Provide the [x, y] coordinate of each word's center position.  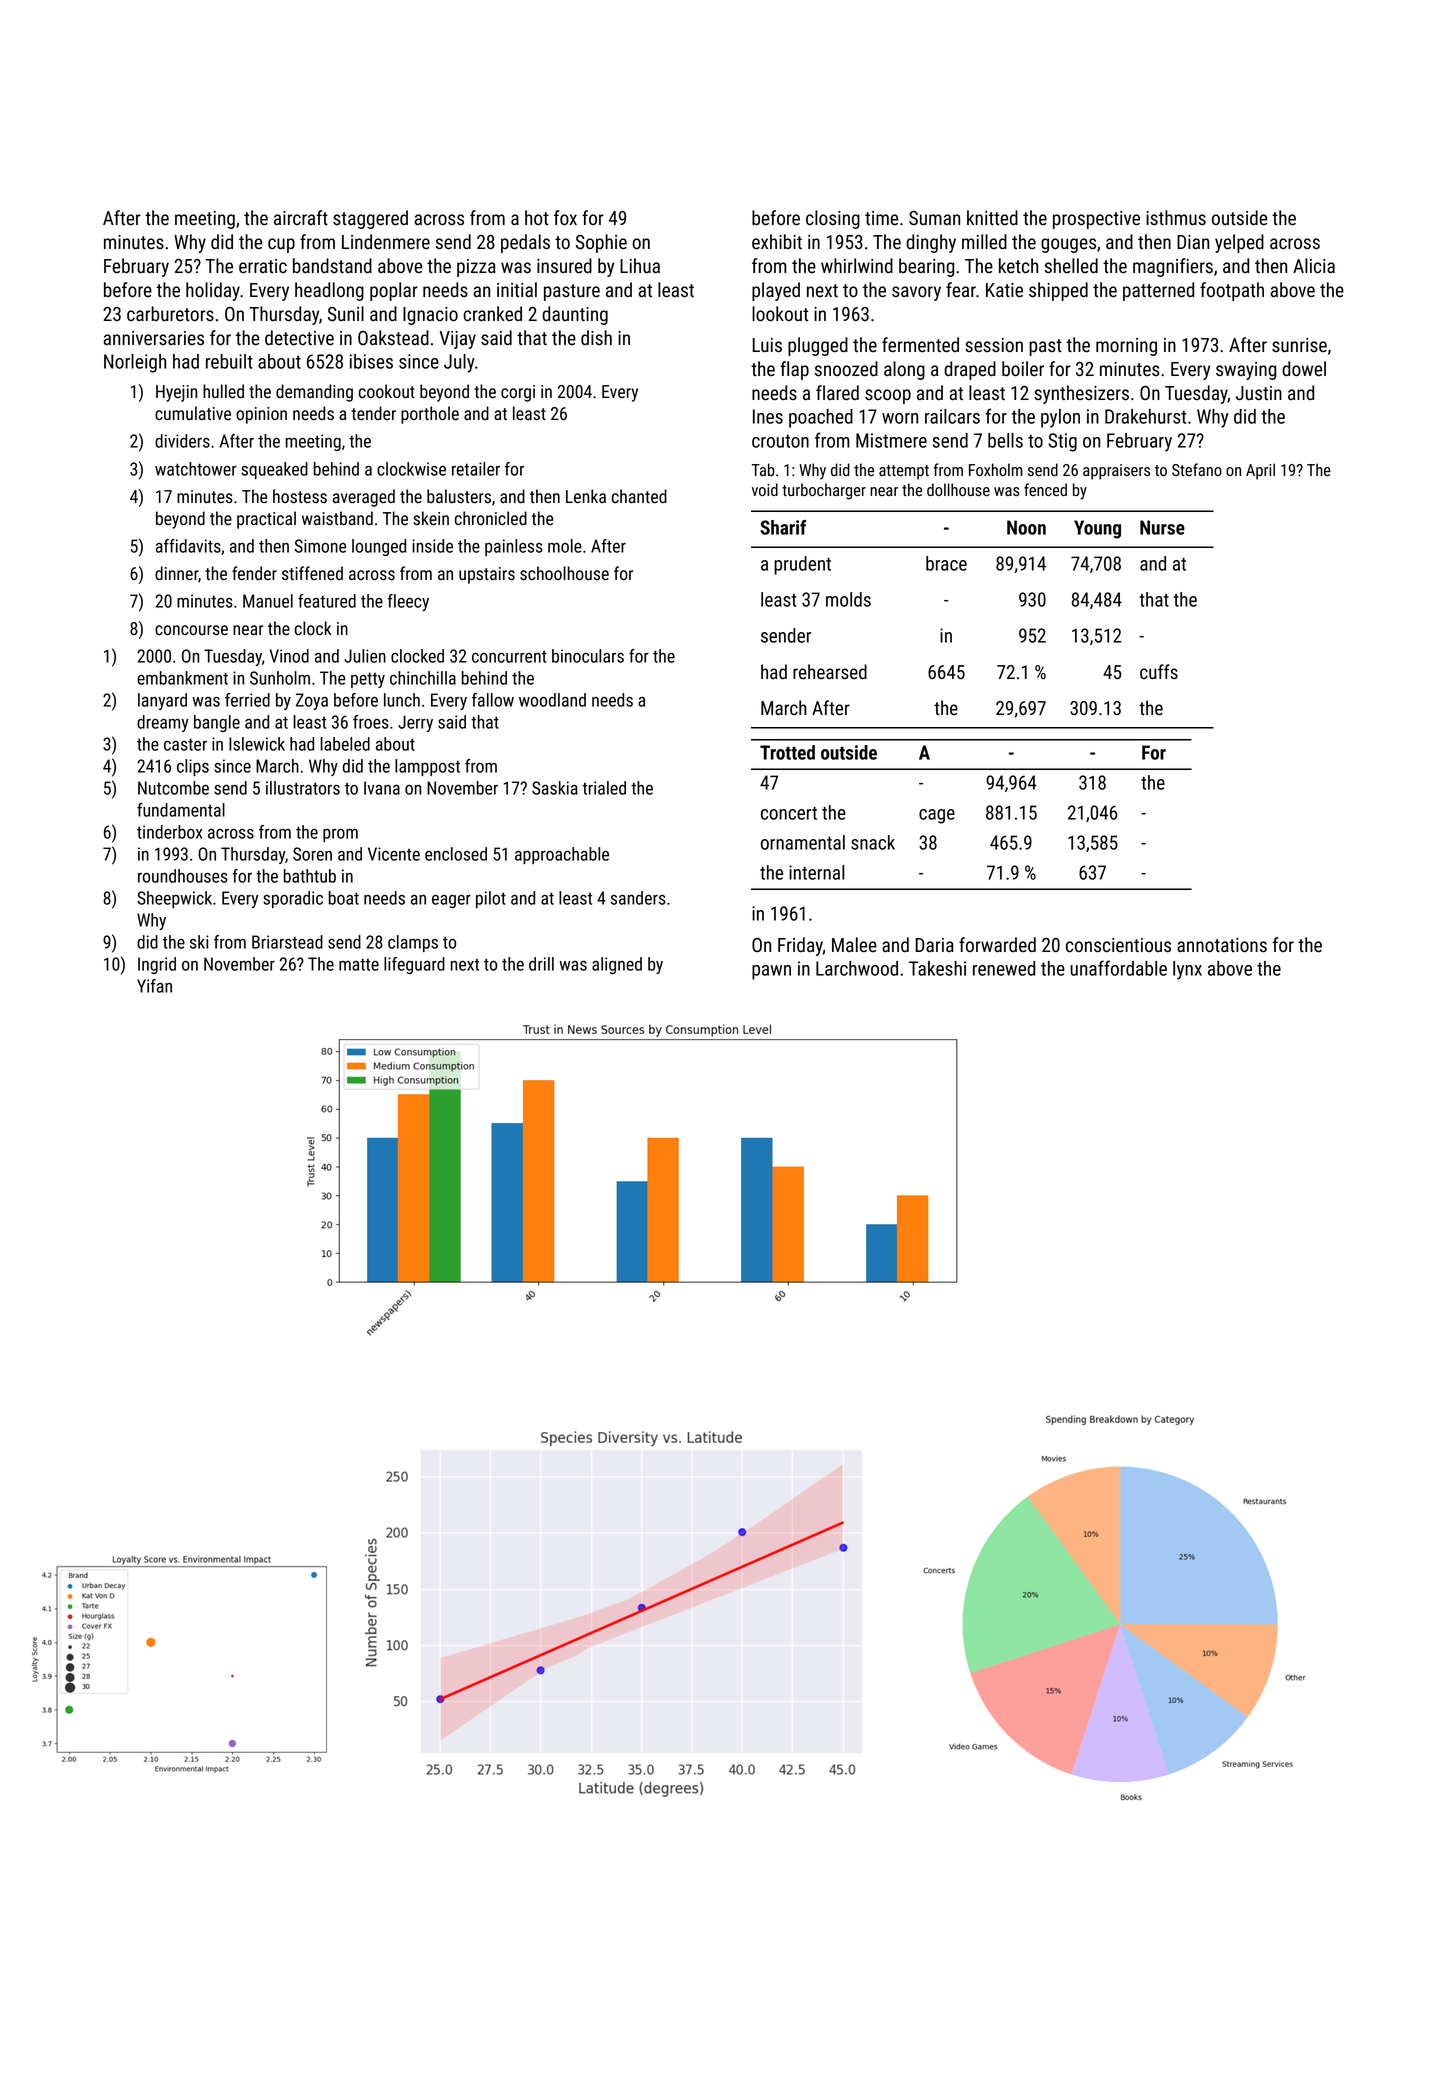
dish [596, 338]
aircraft [301, 217]
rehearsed [830, 672]
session [994, 345]
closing [833, 219]
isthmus [1176, 218]
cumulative [193, 413]
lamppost [427, 767]
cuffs [1159, 672]
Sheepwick [174, 899]
